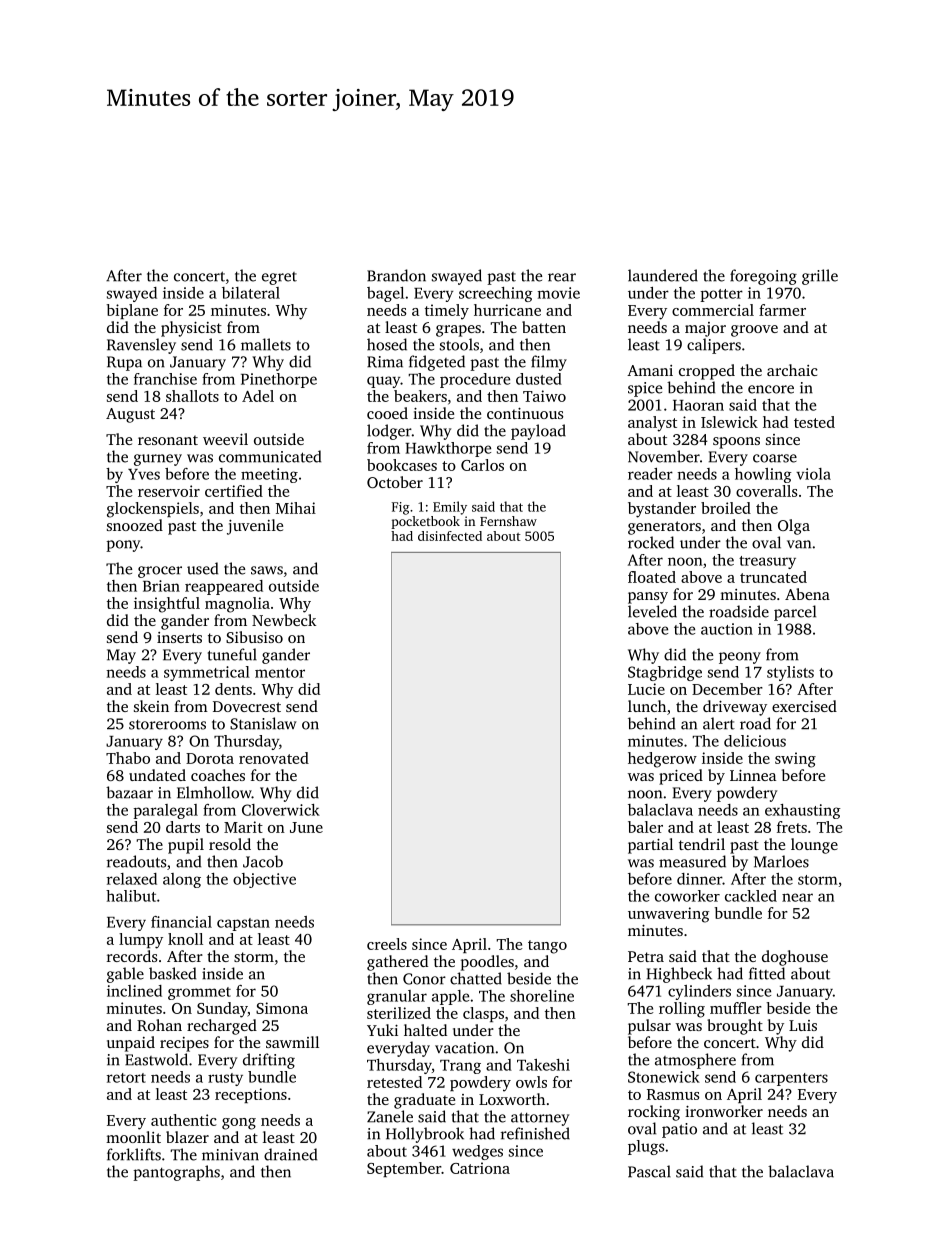 This document has height=1233, width=952. What do you see at coordinates (176, 1173) in the document?
I see `pantographs` at bounding box center [176, 1173].
